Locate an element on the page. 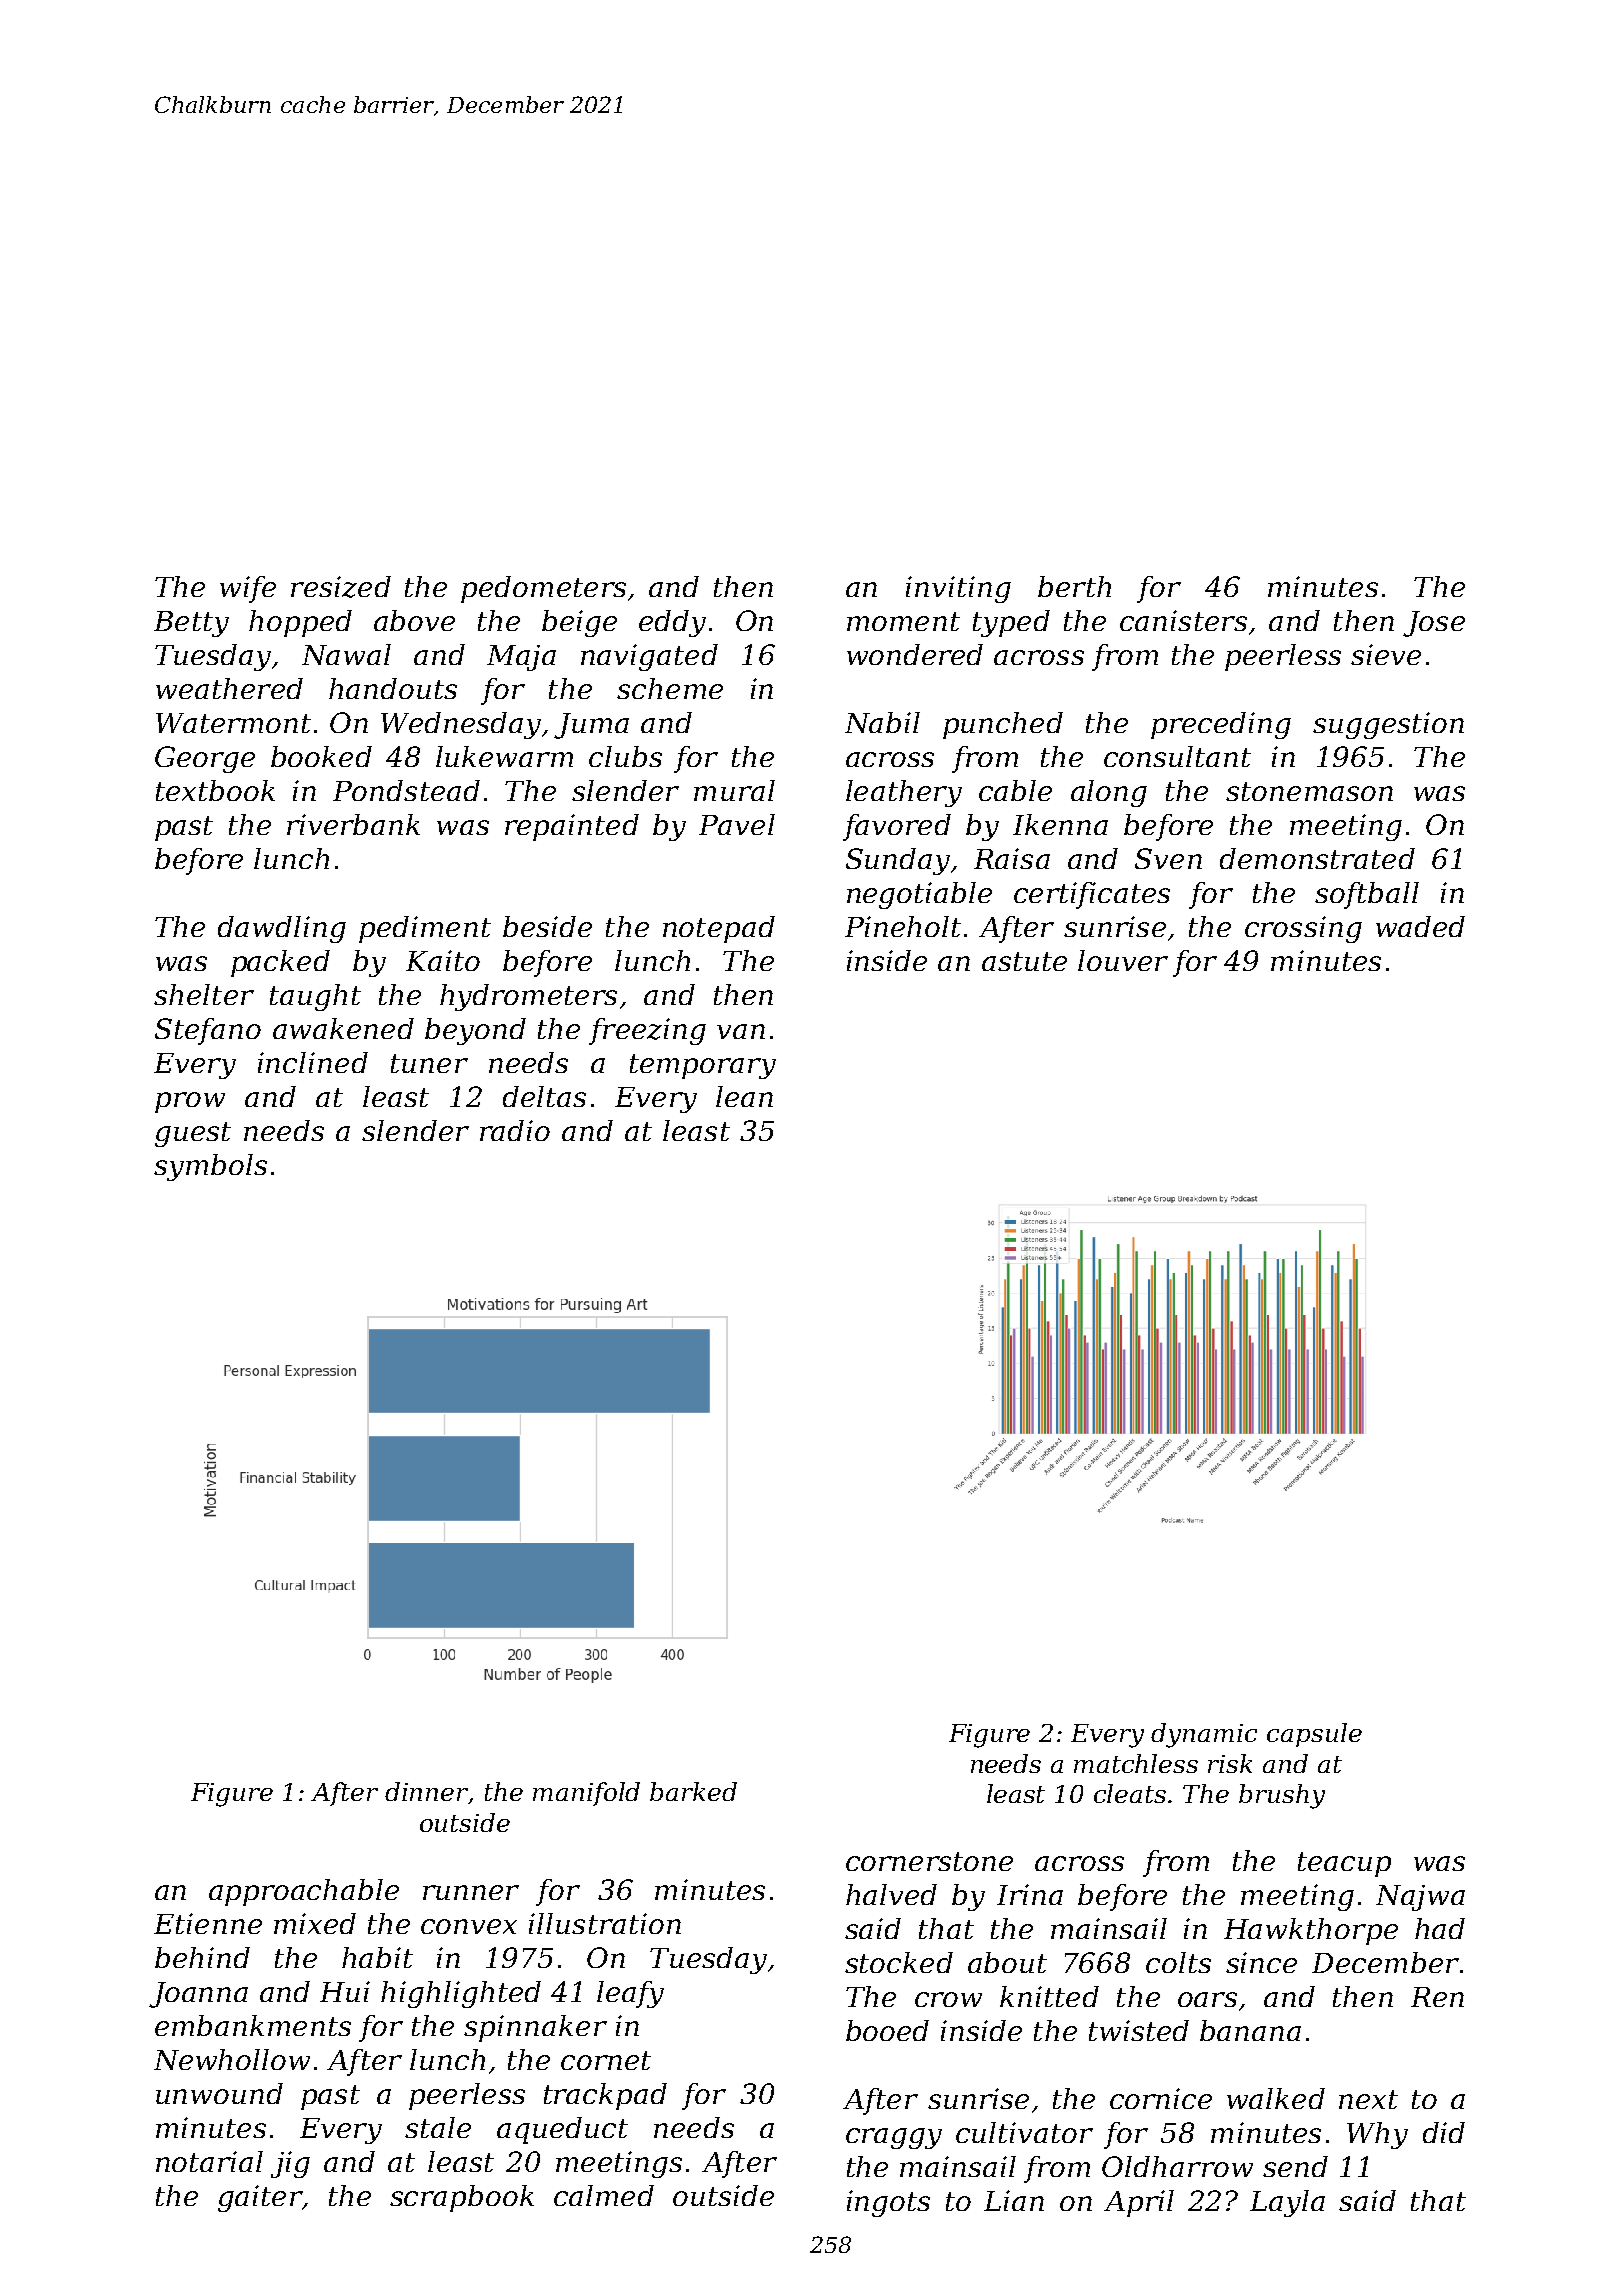 The height and width of the document is (2292, 1620). dinner is located at coordinates (427, 1793).
